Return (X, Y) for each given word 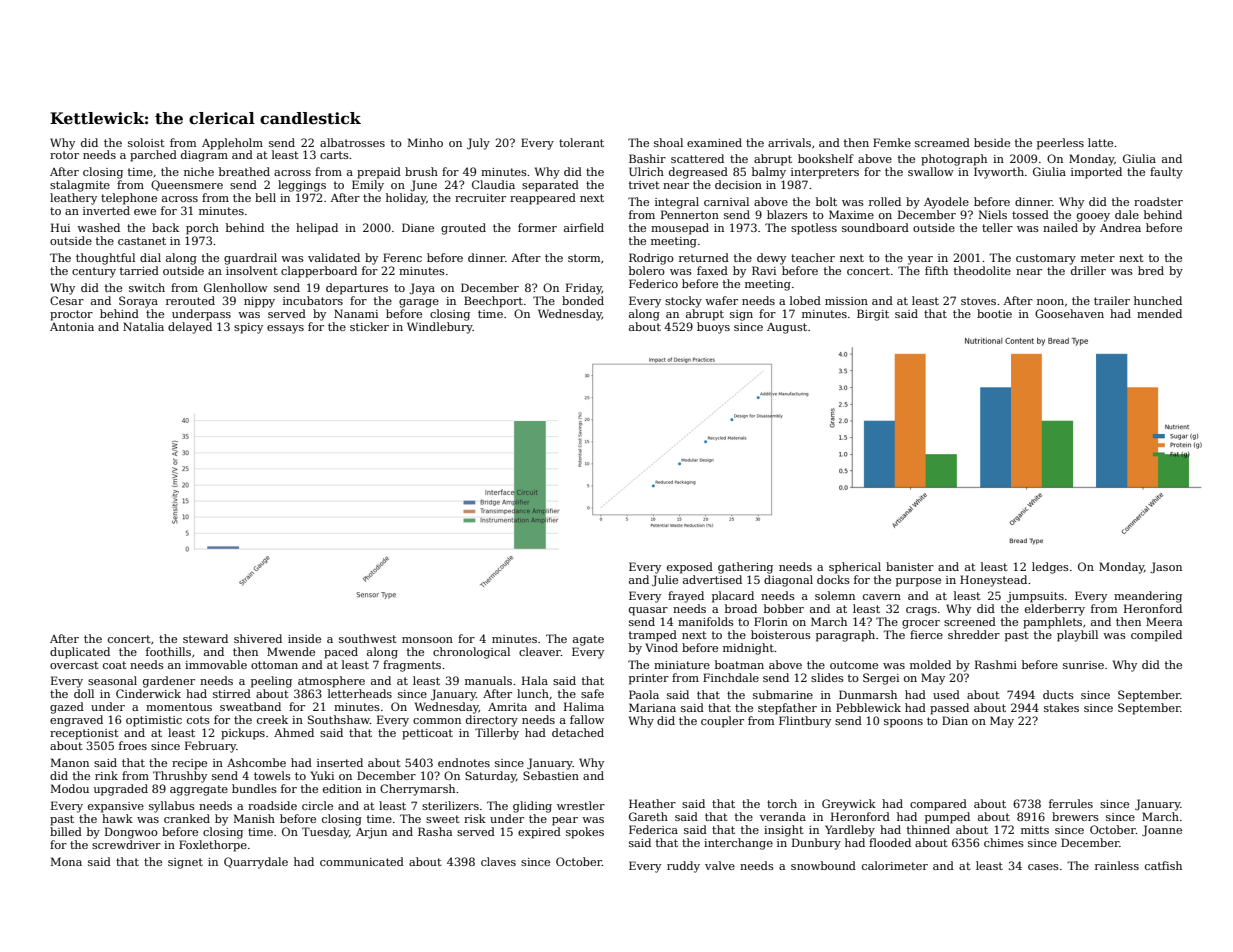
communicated (362, 861)
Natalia (143, 326)
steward (205, 638)
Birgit (873, 315)
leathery (73, 199)
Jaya (422, 289)
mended (1159, 313)
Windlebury (440, 328)
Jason (1166, 568)
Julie (665, 581)
